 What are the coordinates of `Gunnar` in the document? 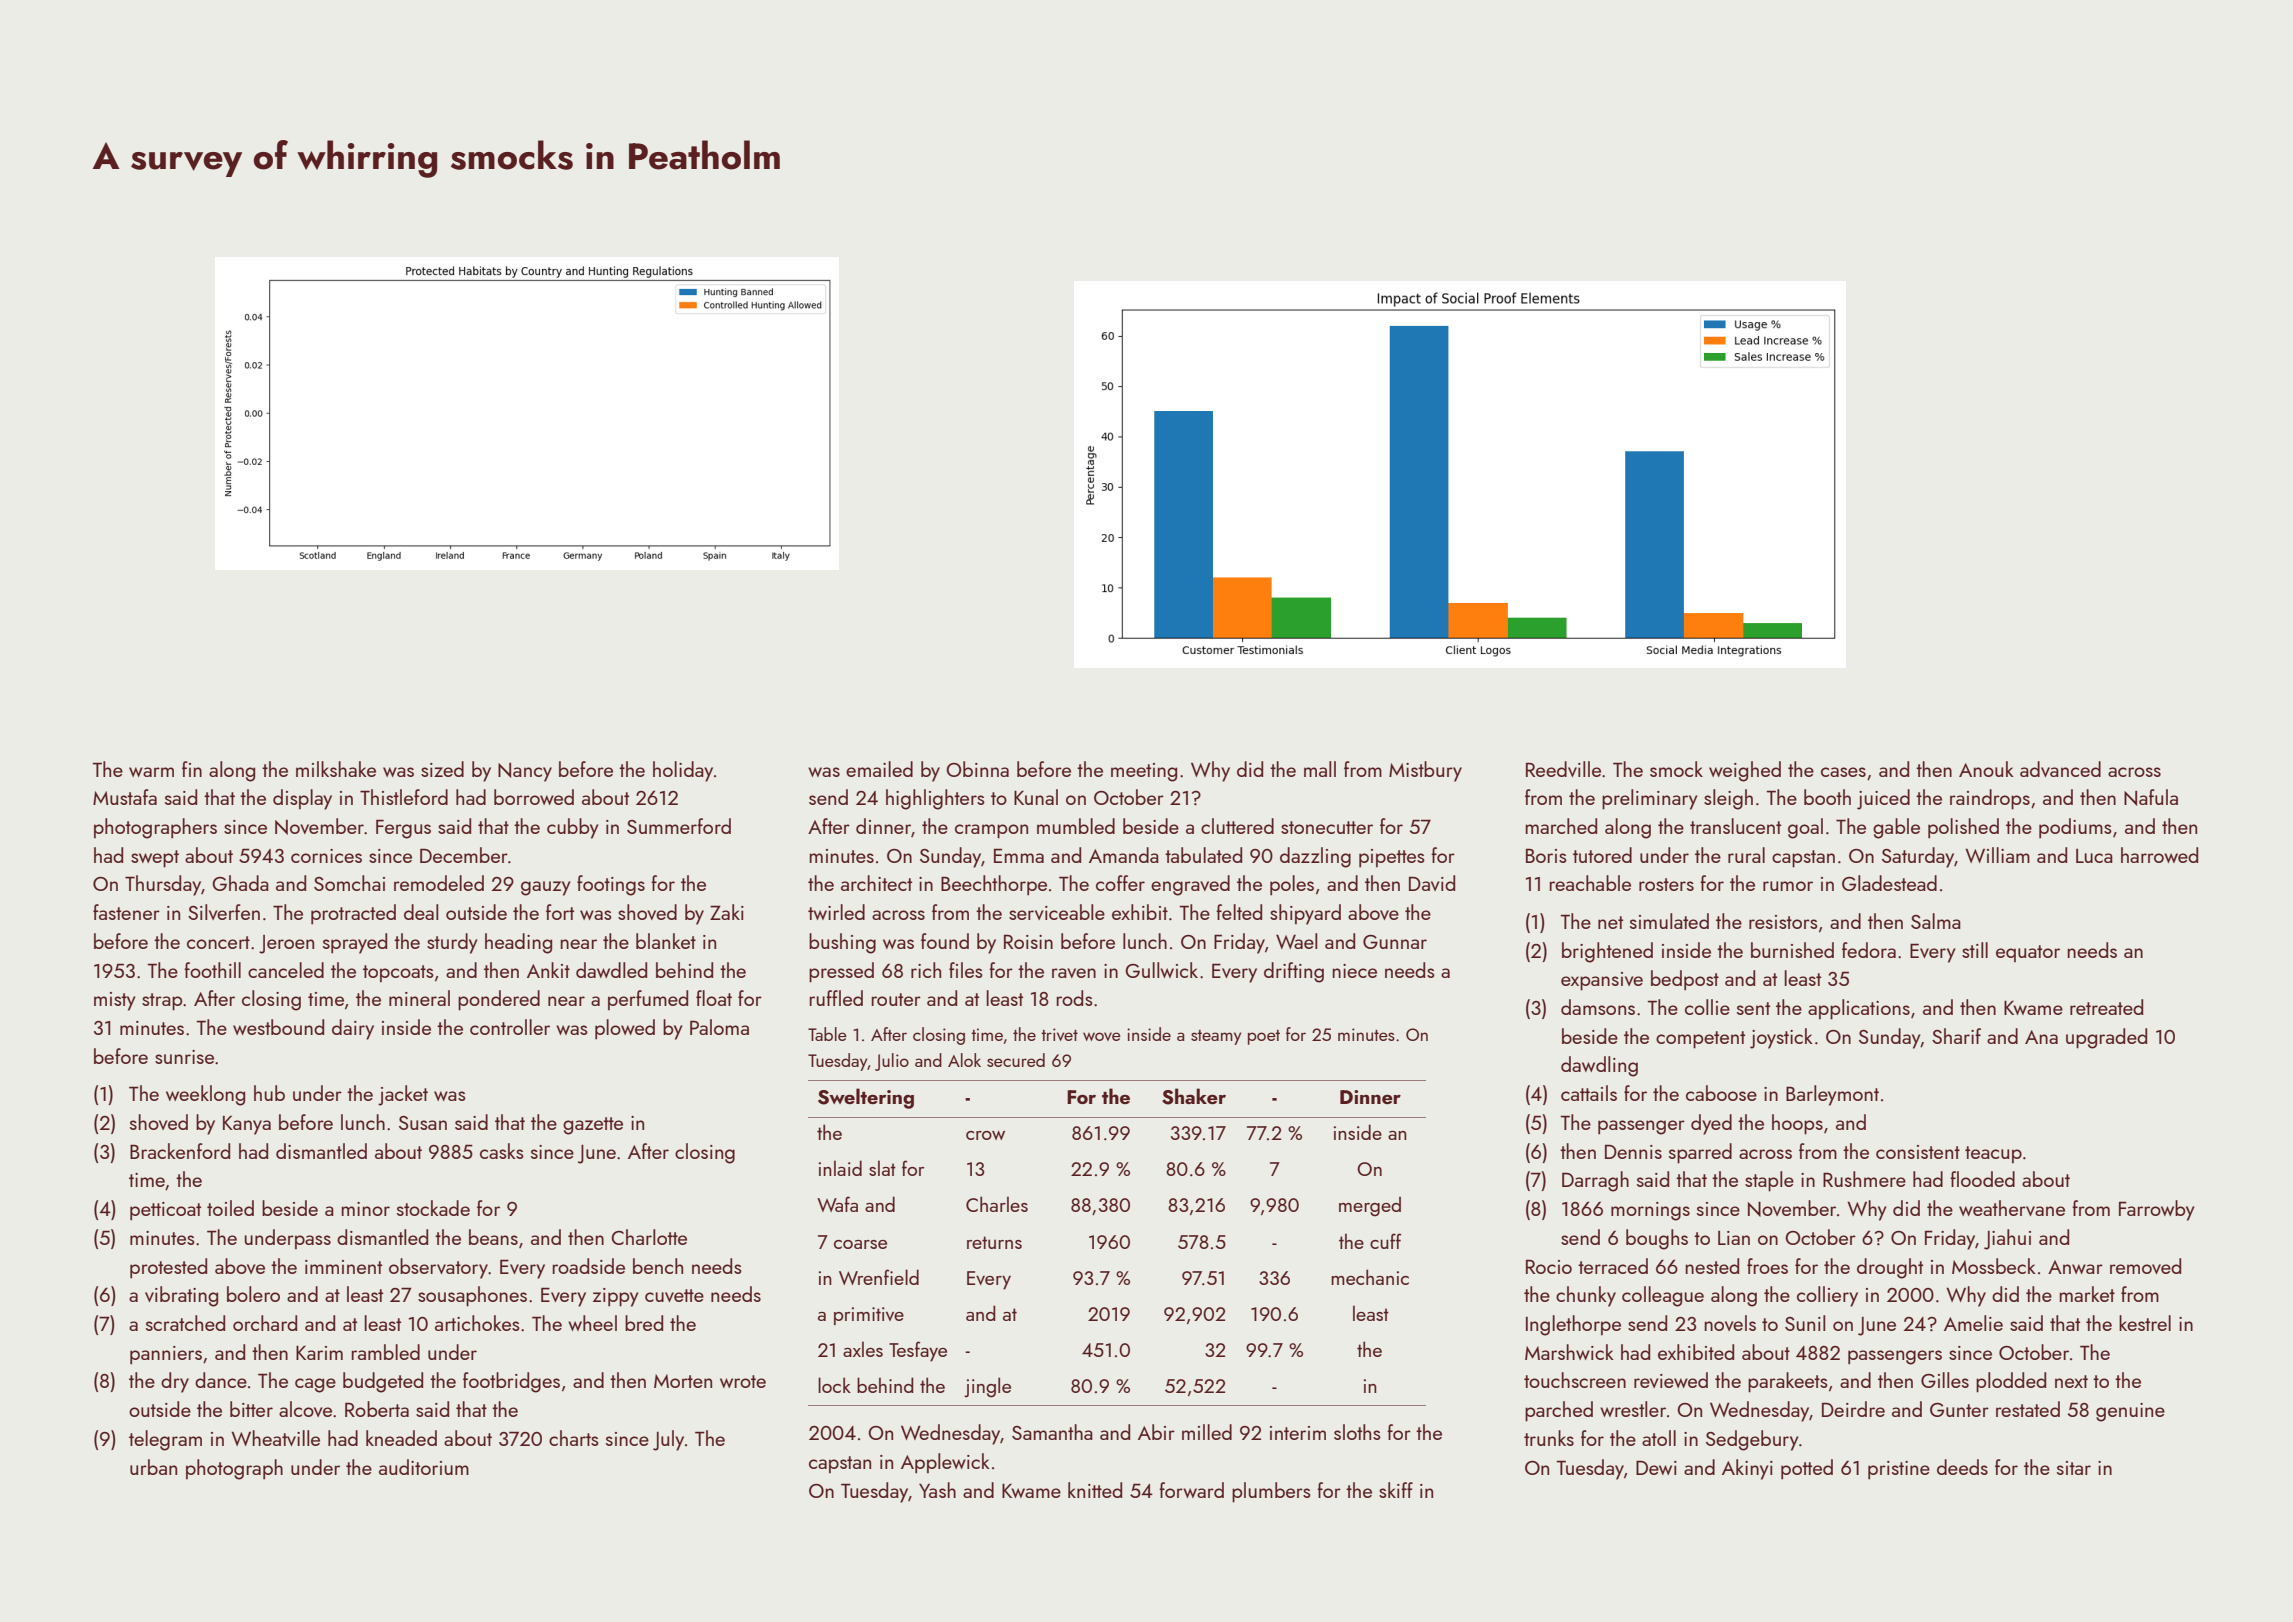 It's located at (1395, 942).
